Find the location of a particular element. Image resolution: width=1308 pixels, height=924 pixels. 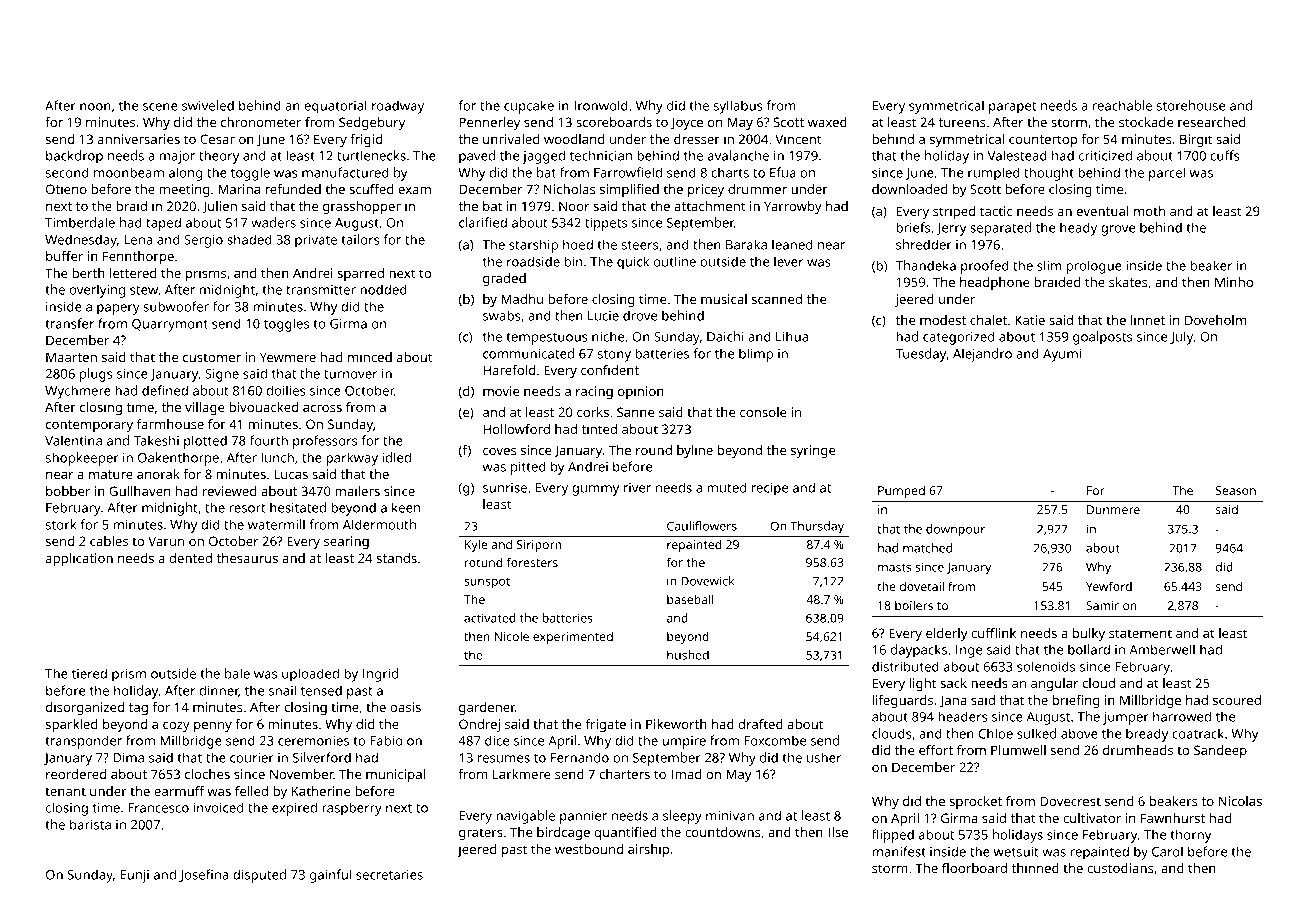

custodians is located at coordinates (1120, 868).
